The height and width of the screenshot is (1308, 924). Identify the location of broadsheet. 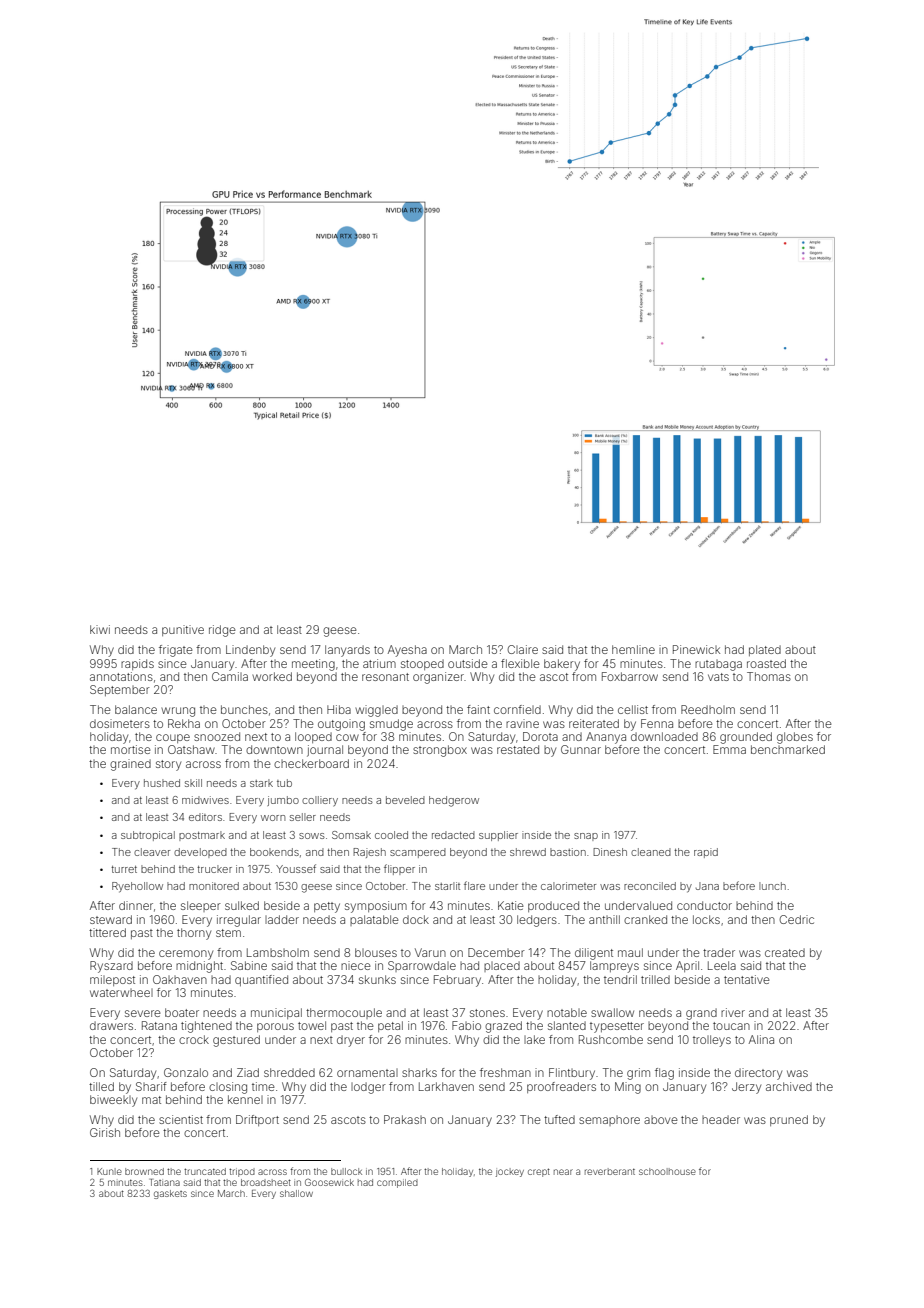
(266, 1182).
